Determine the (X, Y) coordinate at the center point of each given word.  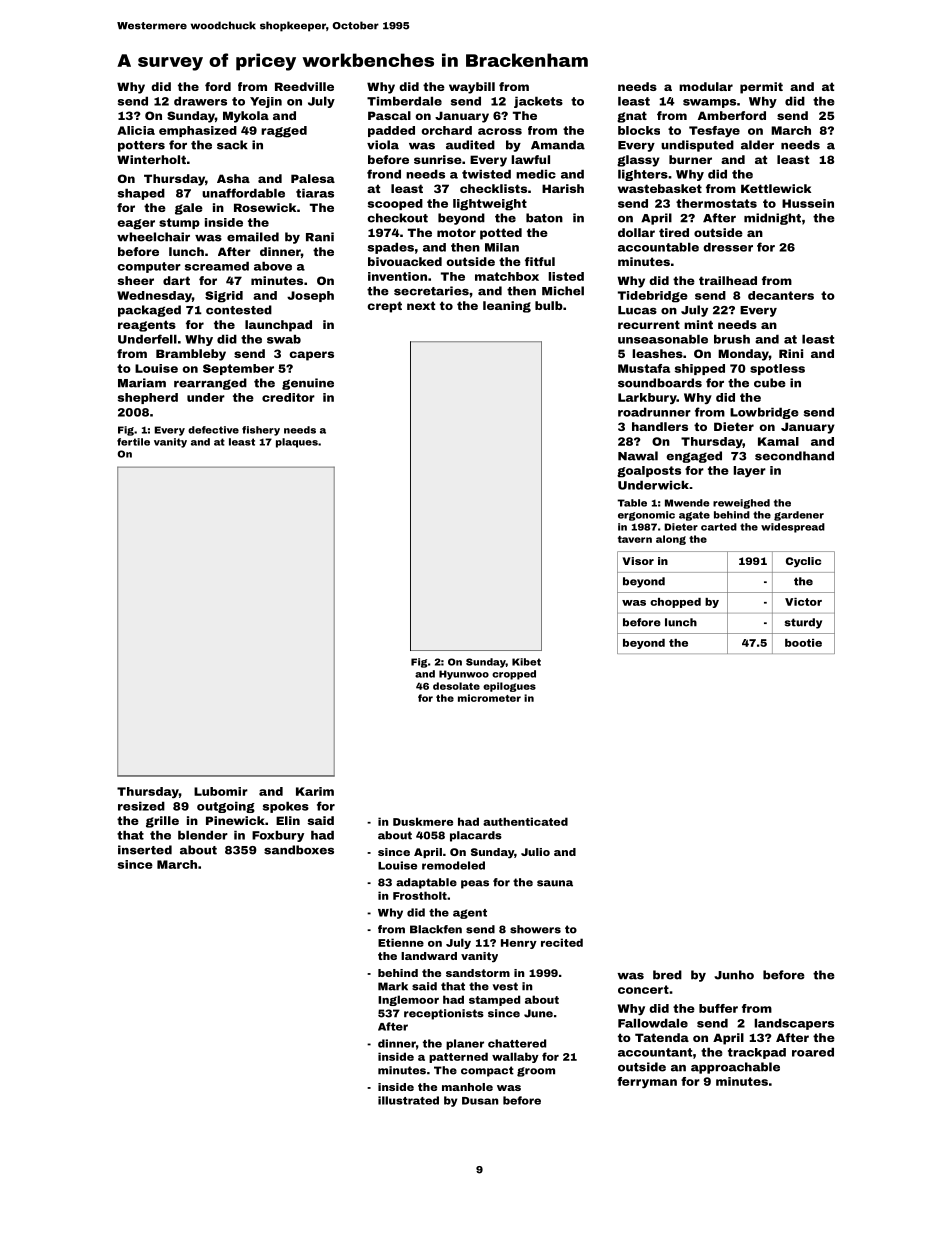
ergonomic (646, 516)
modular (706, 86)
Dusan (480, 1101)
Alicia (136, 130)
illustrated (408, 1100)
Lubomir (221, 791)
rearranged (210, 384)
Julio (535, 852)
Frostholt (420, 895)
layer (749, 471)
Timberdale (404, 101)
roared (813, 1052)
